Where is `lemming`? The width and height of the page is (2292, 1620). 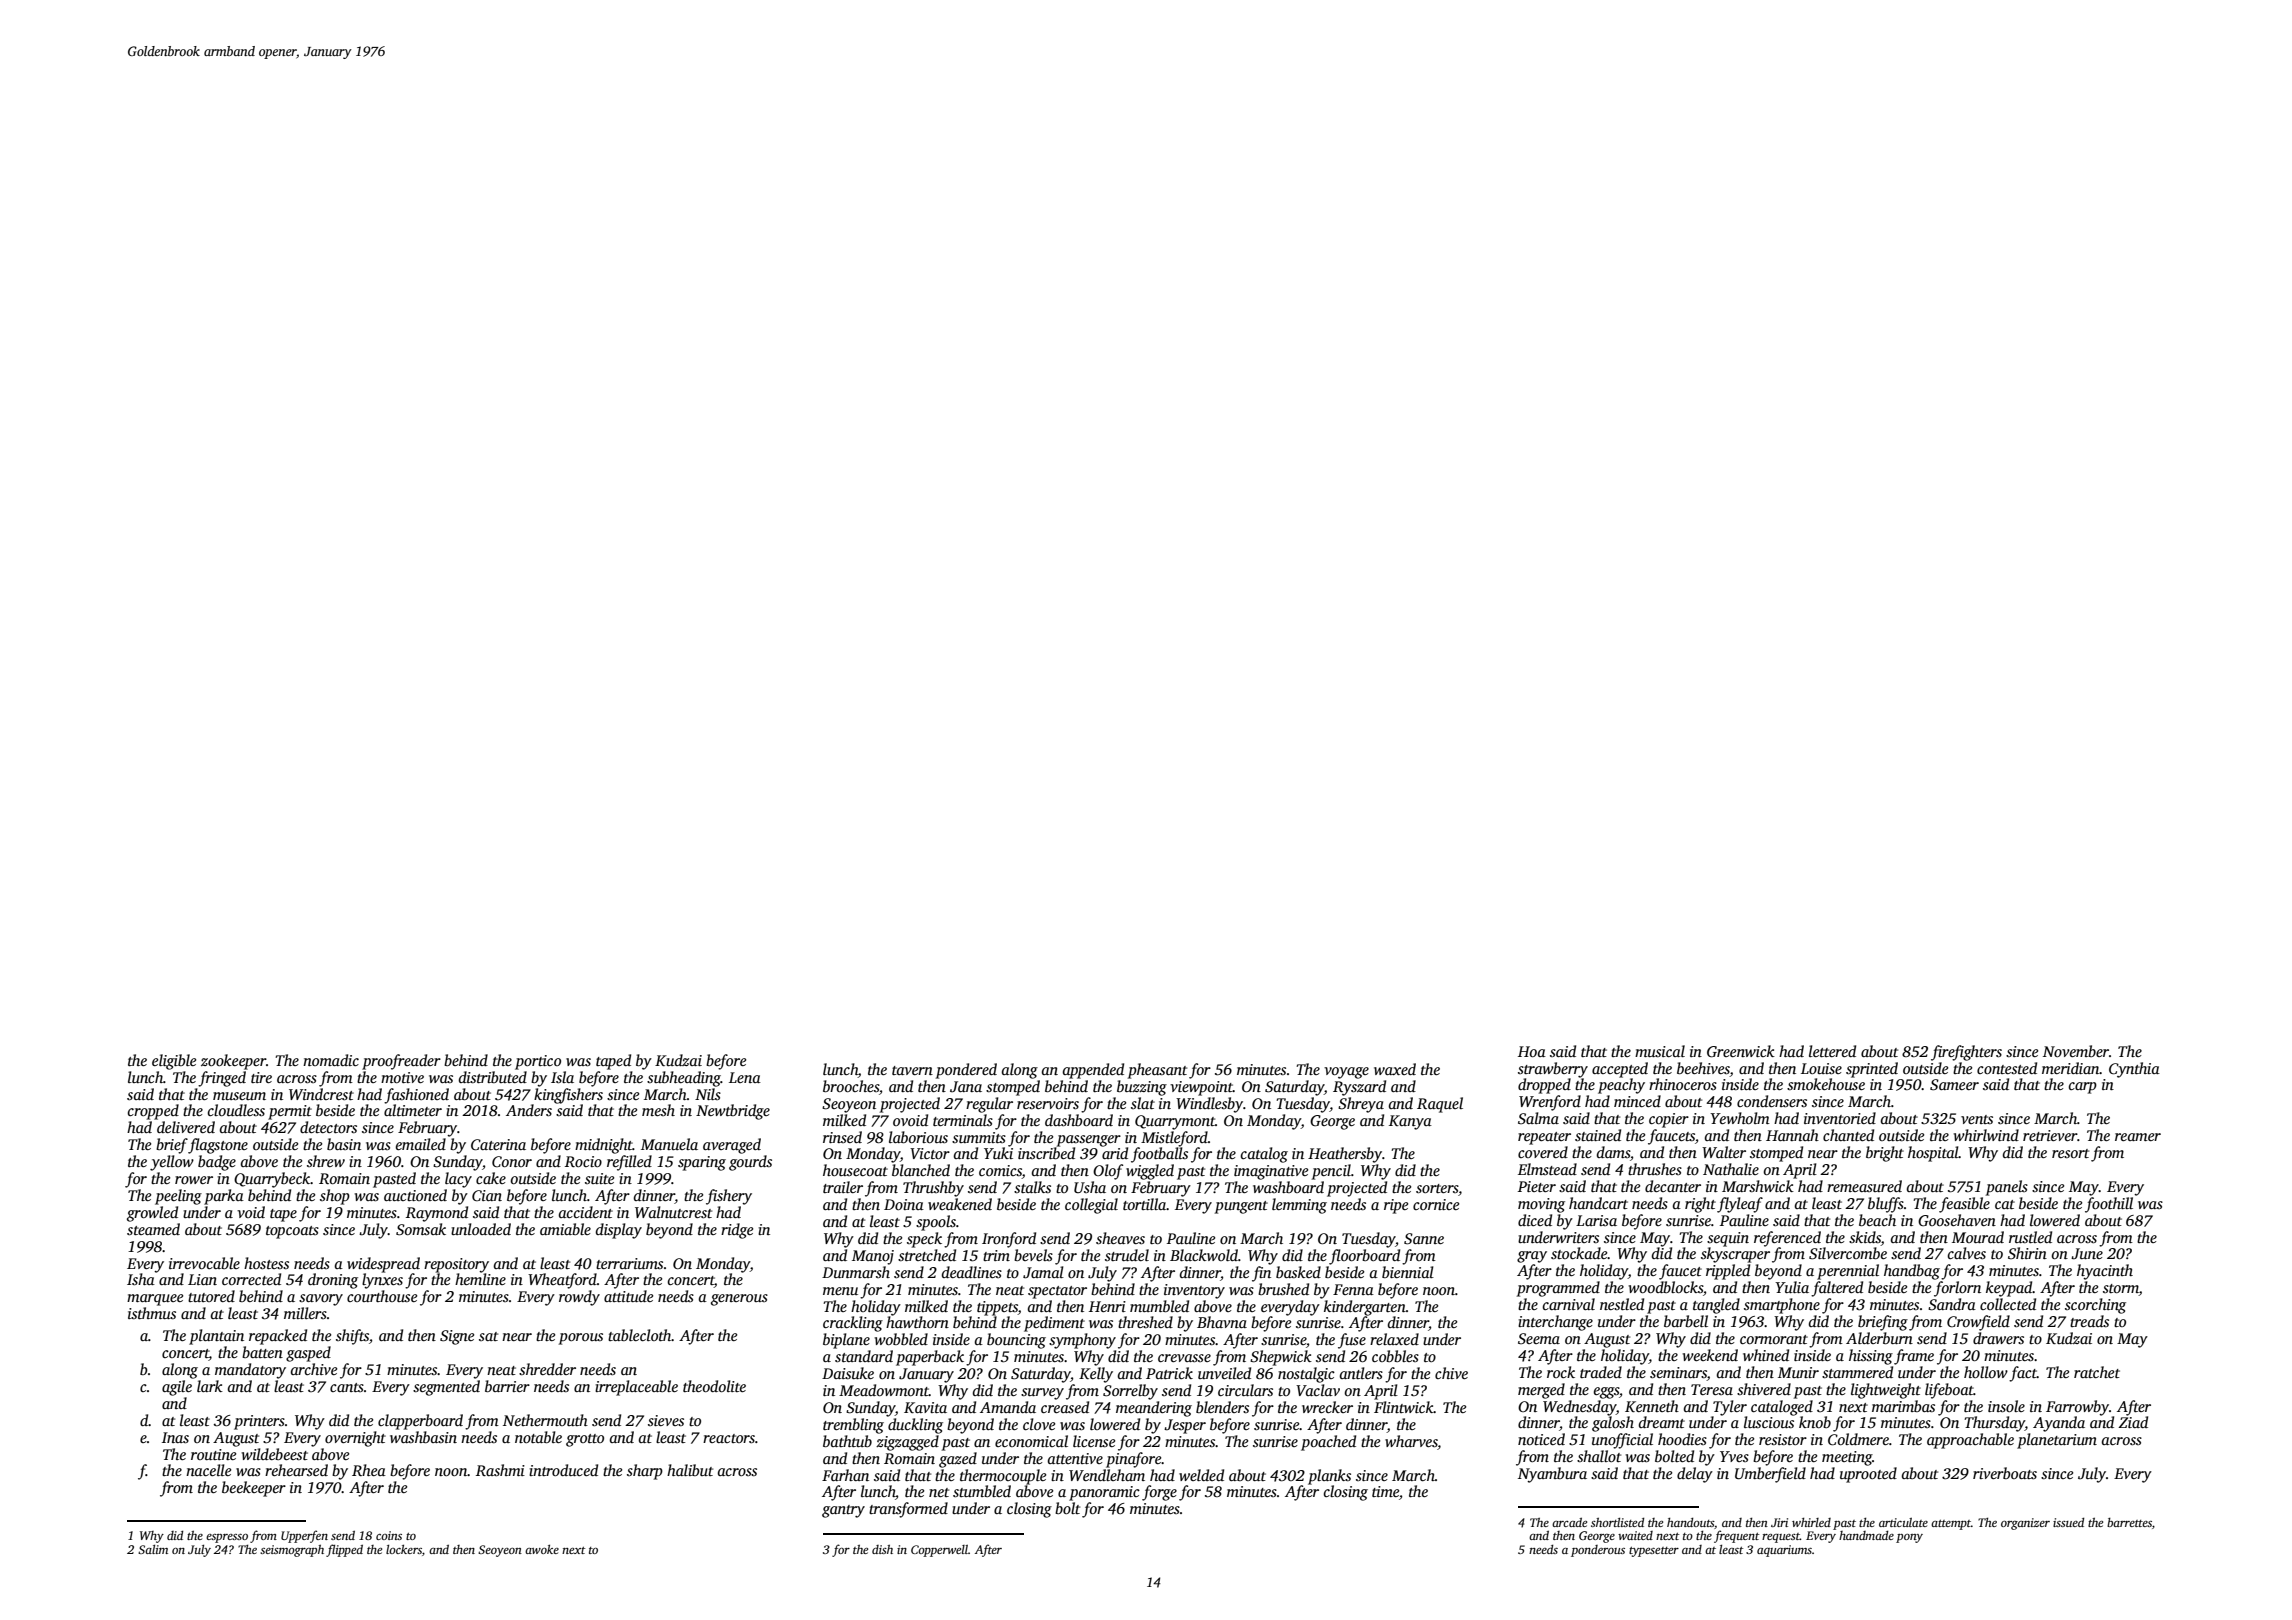 lemming is located at coordinates (1299, 1206).
